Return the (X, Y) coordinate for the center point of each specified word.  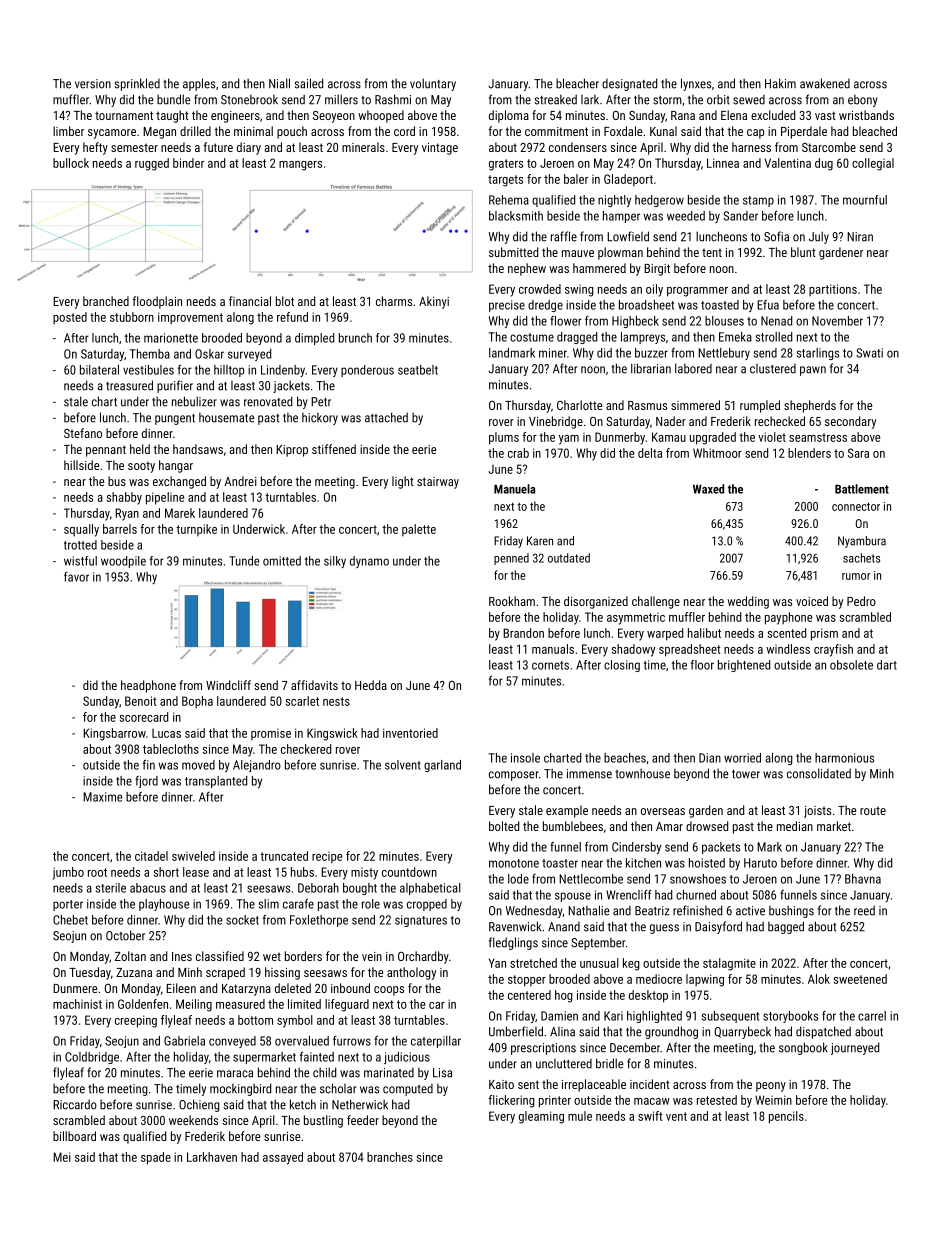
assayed (283, 1158)
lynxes (696, 84)
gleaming (541, 1117)
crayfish (833, 650)
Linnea (723, 163)
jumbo (68, 873)
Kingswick (332, 734)
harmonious (844, 758)
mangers (300, 166)
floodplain (157, 302)
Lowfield (628, 236)
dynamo (369, 562)
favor (76, 577)
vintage (440, 149)
